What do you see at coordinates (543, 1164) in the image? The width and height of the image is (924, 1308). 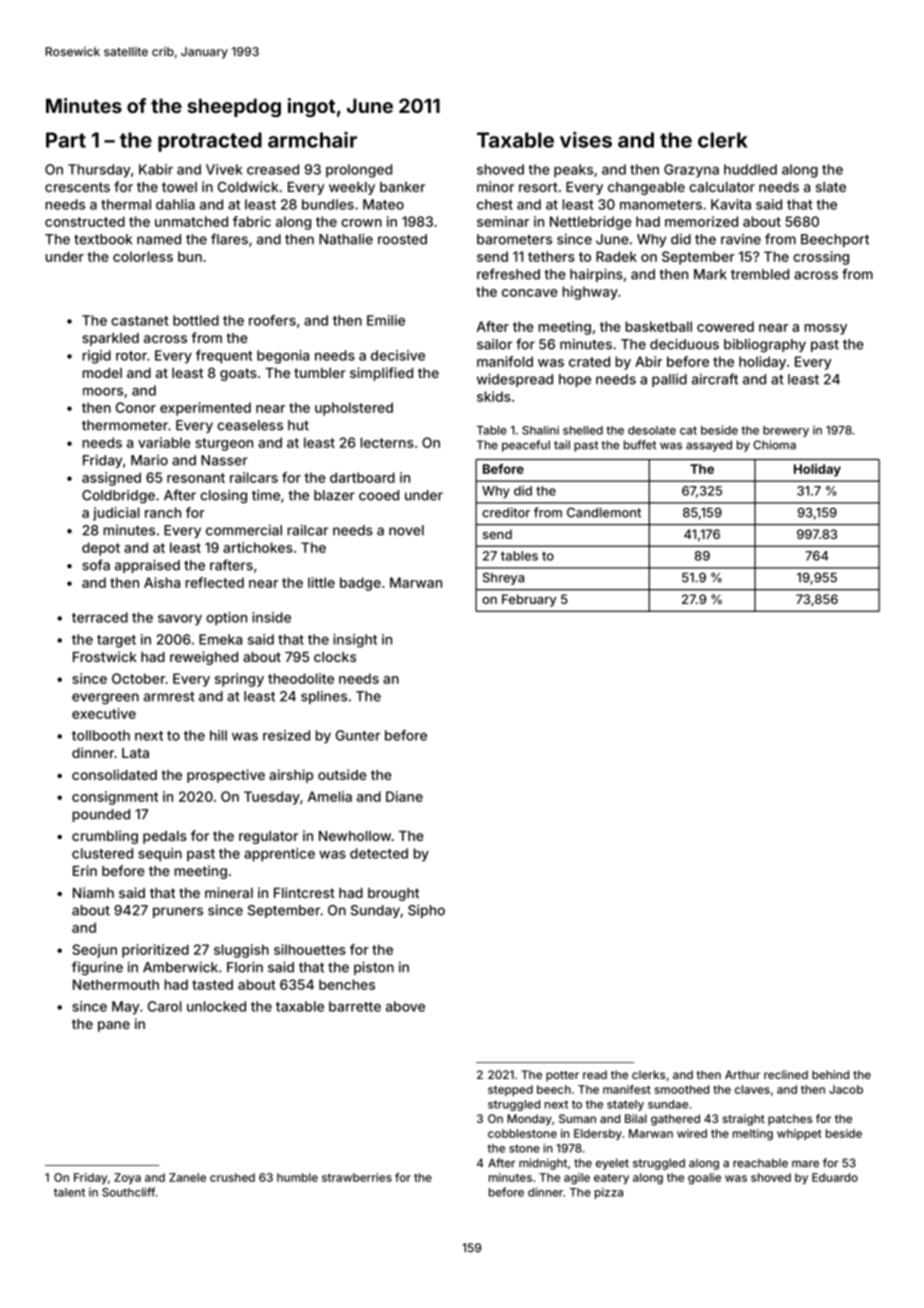 I see `midnight` at bounding box center [543, 1164].
